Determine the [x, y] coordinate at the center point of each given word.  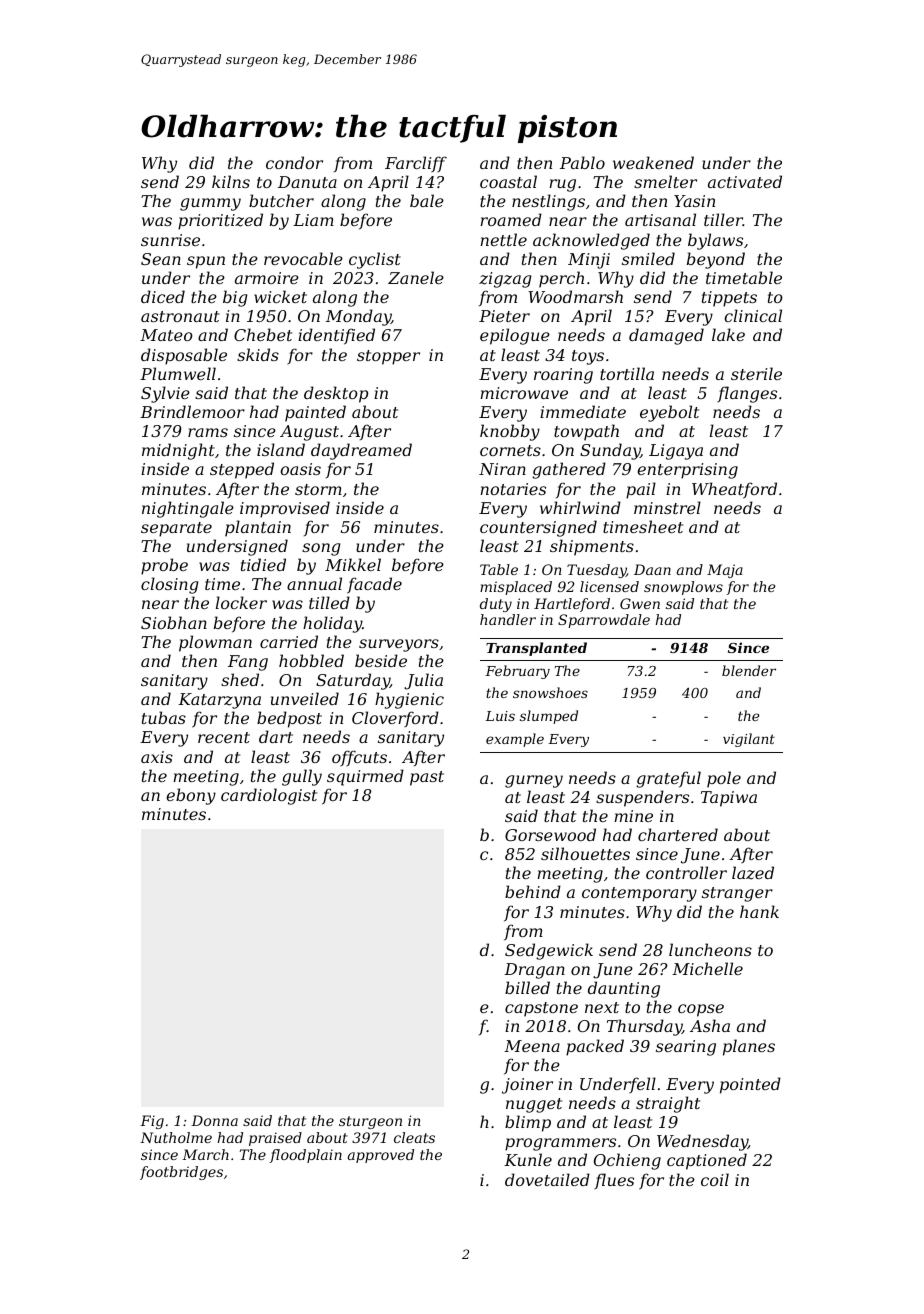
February [517, 672]
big [235, 298]
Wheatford [734, 490]
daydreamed [361, 451]
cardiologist [269, 796]
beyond [716, 260]
